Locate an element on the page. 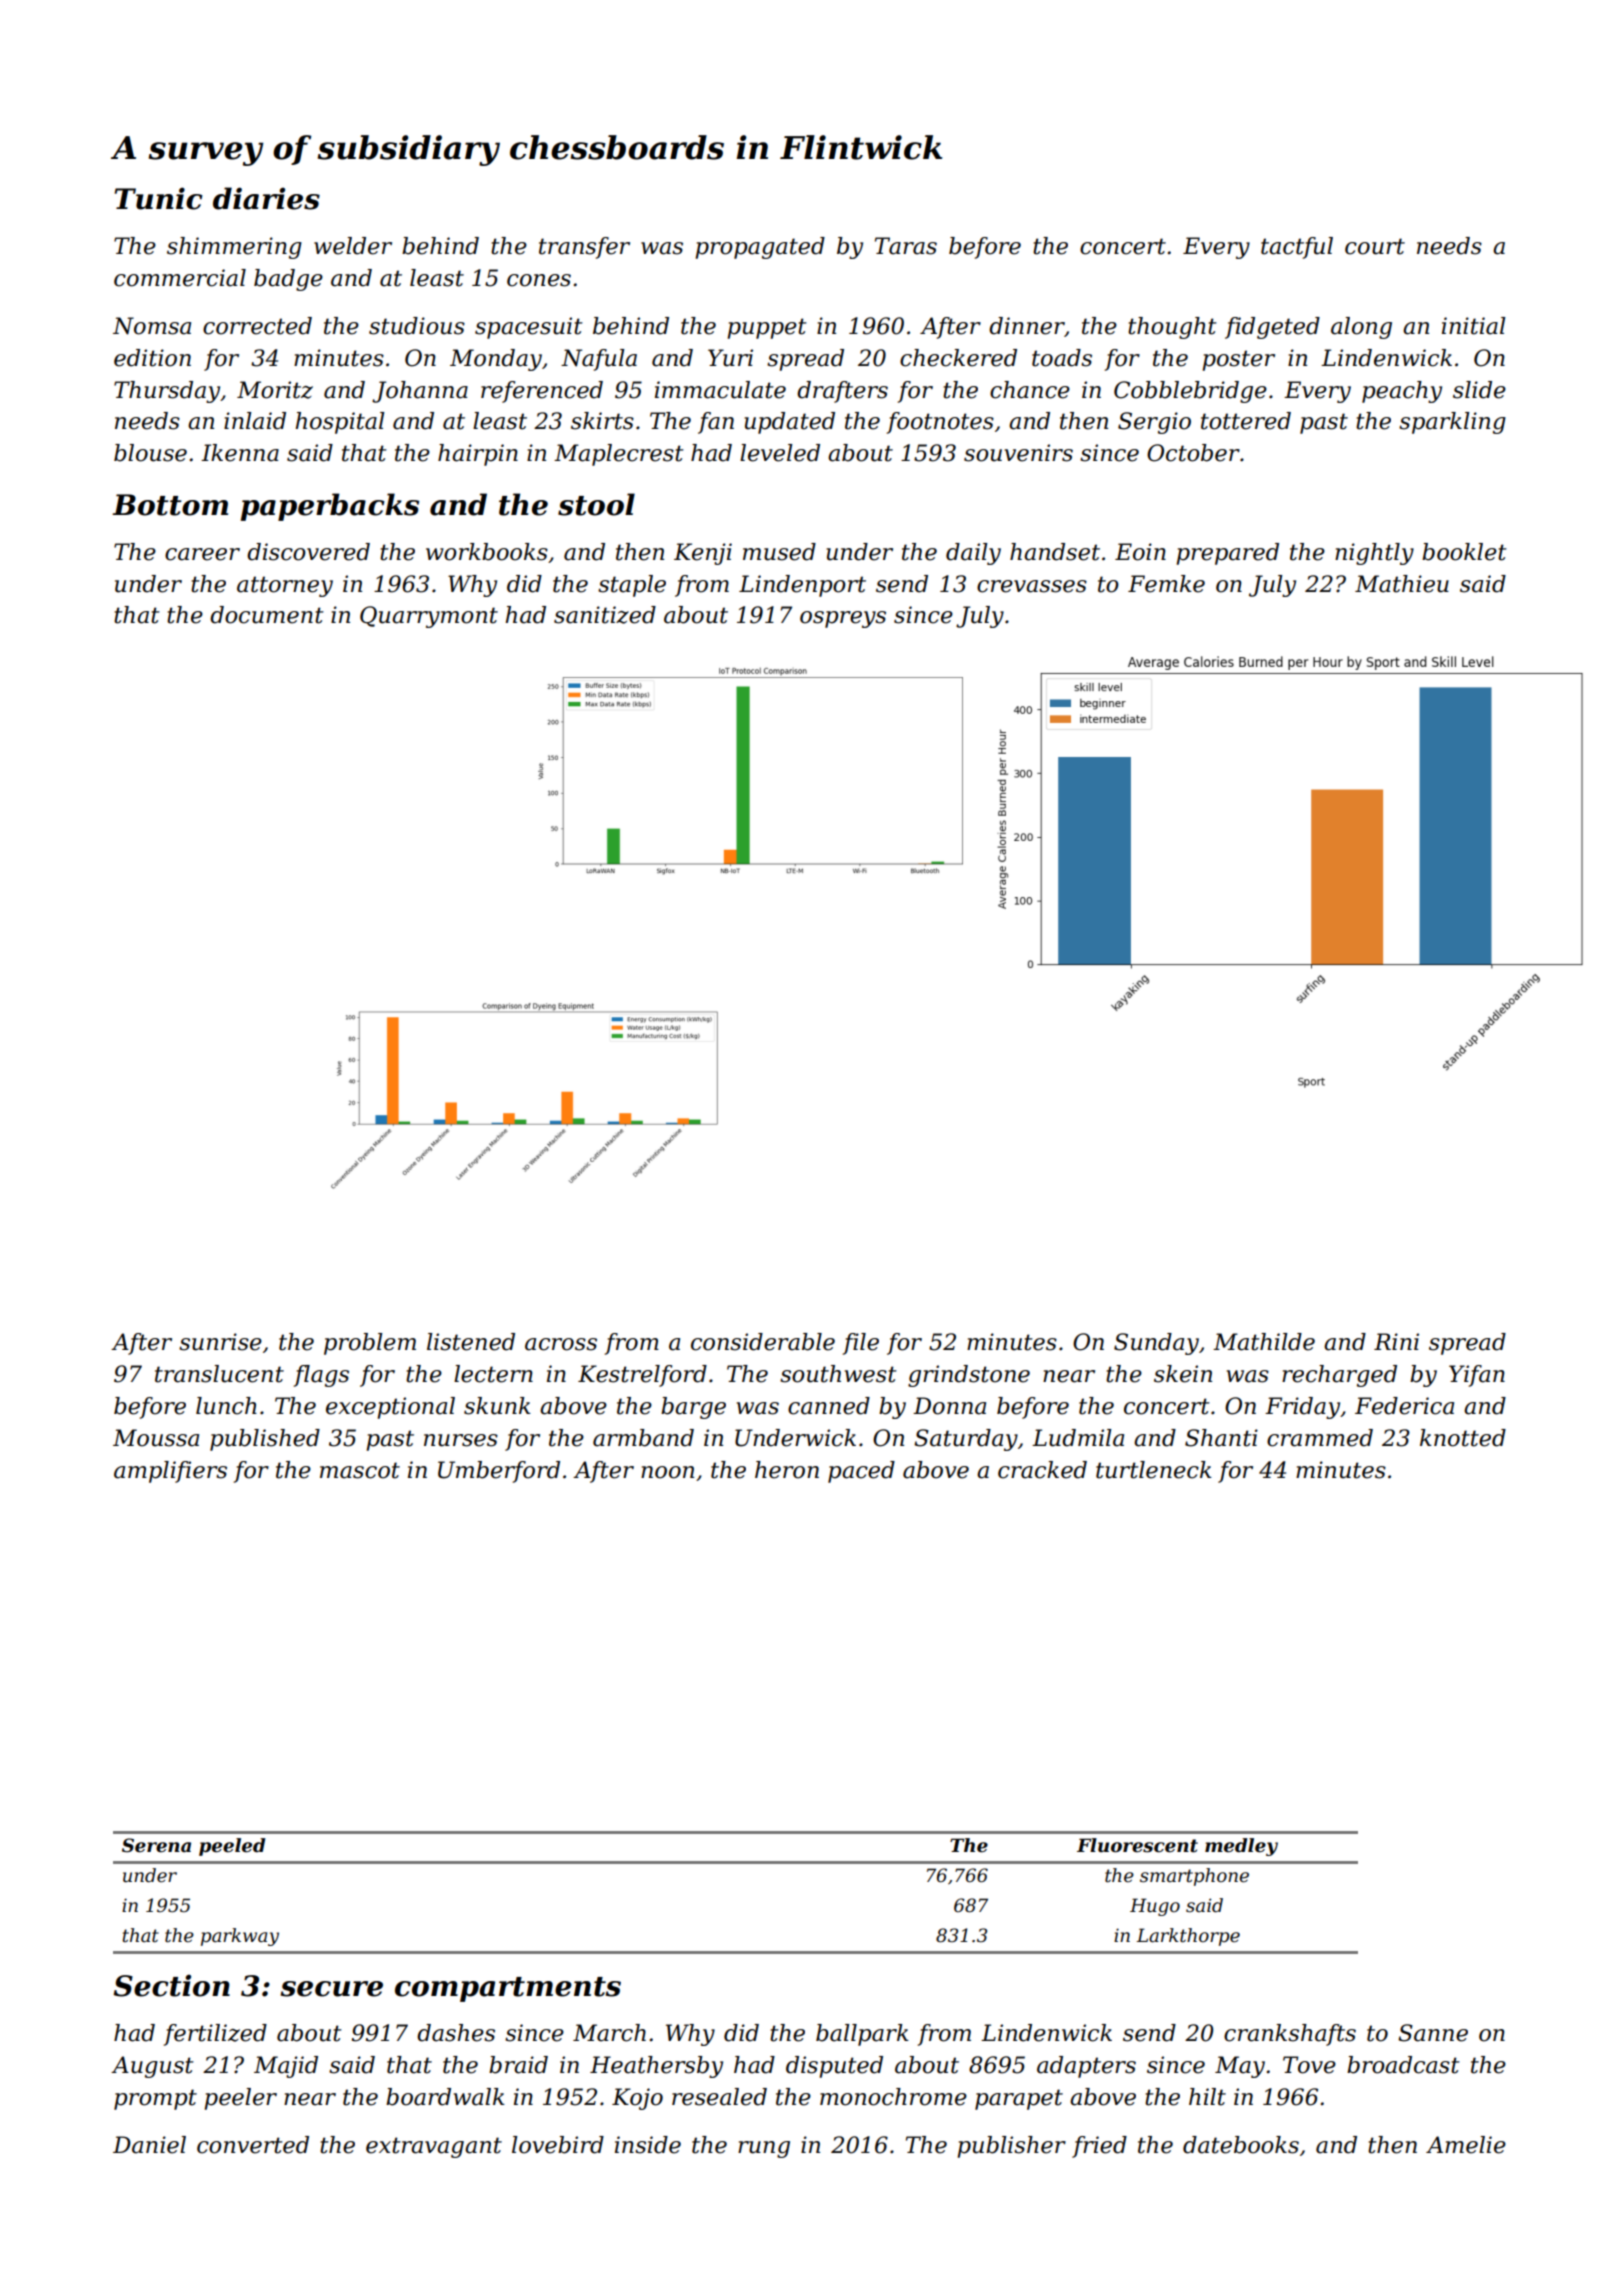 This page has width=1620, height=2292. tactful is located at coordinates (1297, 248).
